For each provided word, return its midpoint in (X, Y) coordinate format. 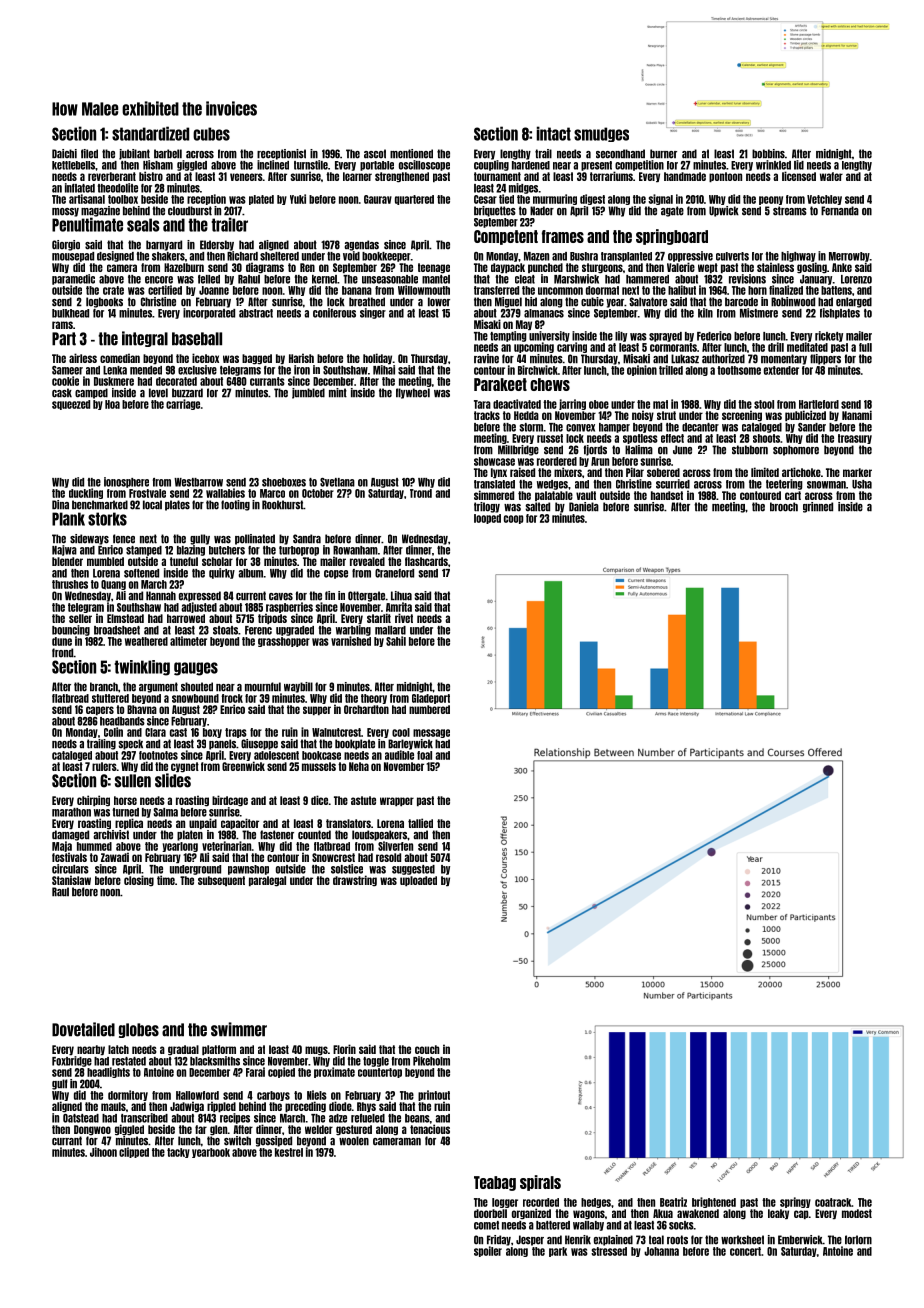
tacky (178, 1153)
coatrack (833, 1202)
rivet (404, 618)
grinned (818, 507)
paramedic (73, 279)
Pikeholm (431, 1061)
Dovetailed (83, 1029)
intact (554, 133)
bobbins (768, 154)
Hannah (161, 596)
